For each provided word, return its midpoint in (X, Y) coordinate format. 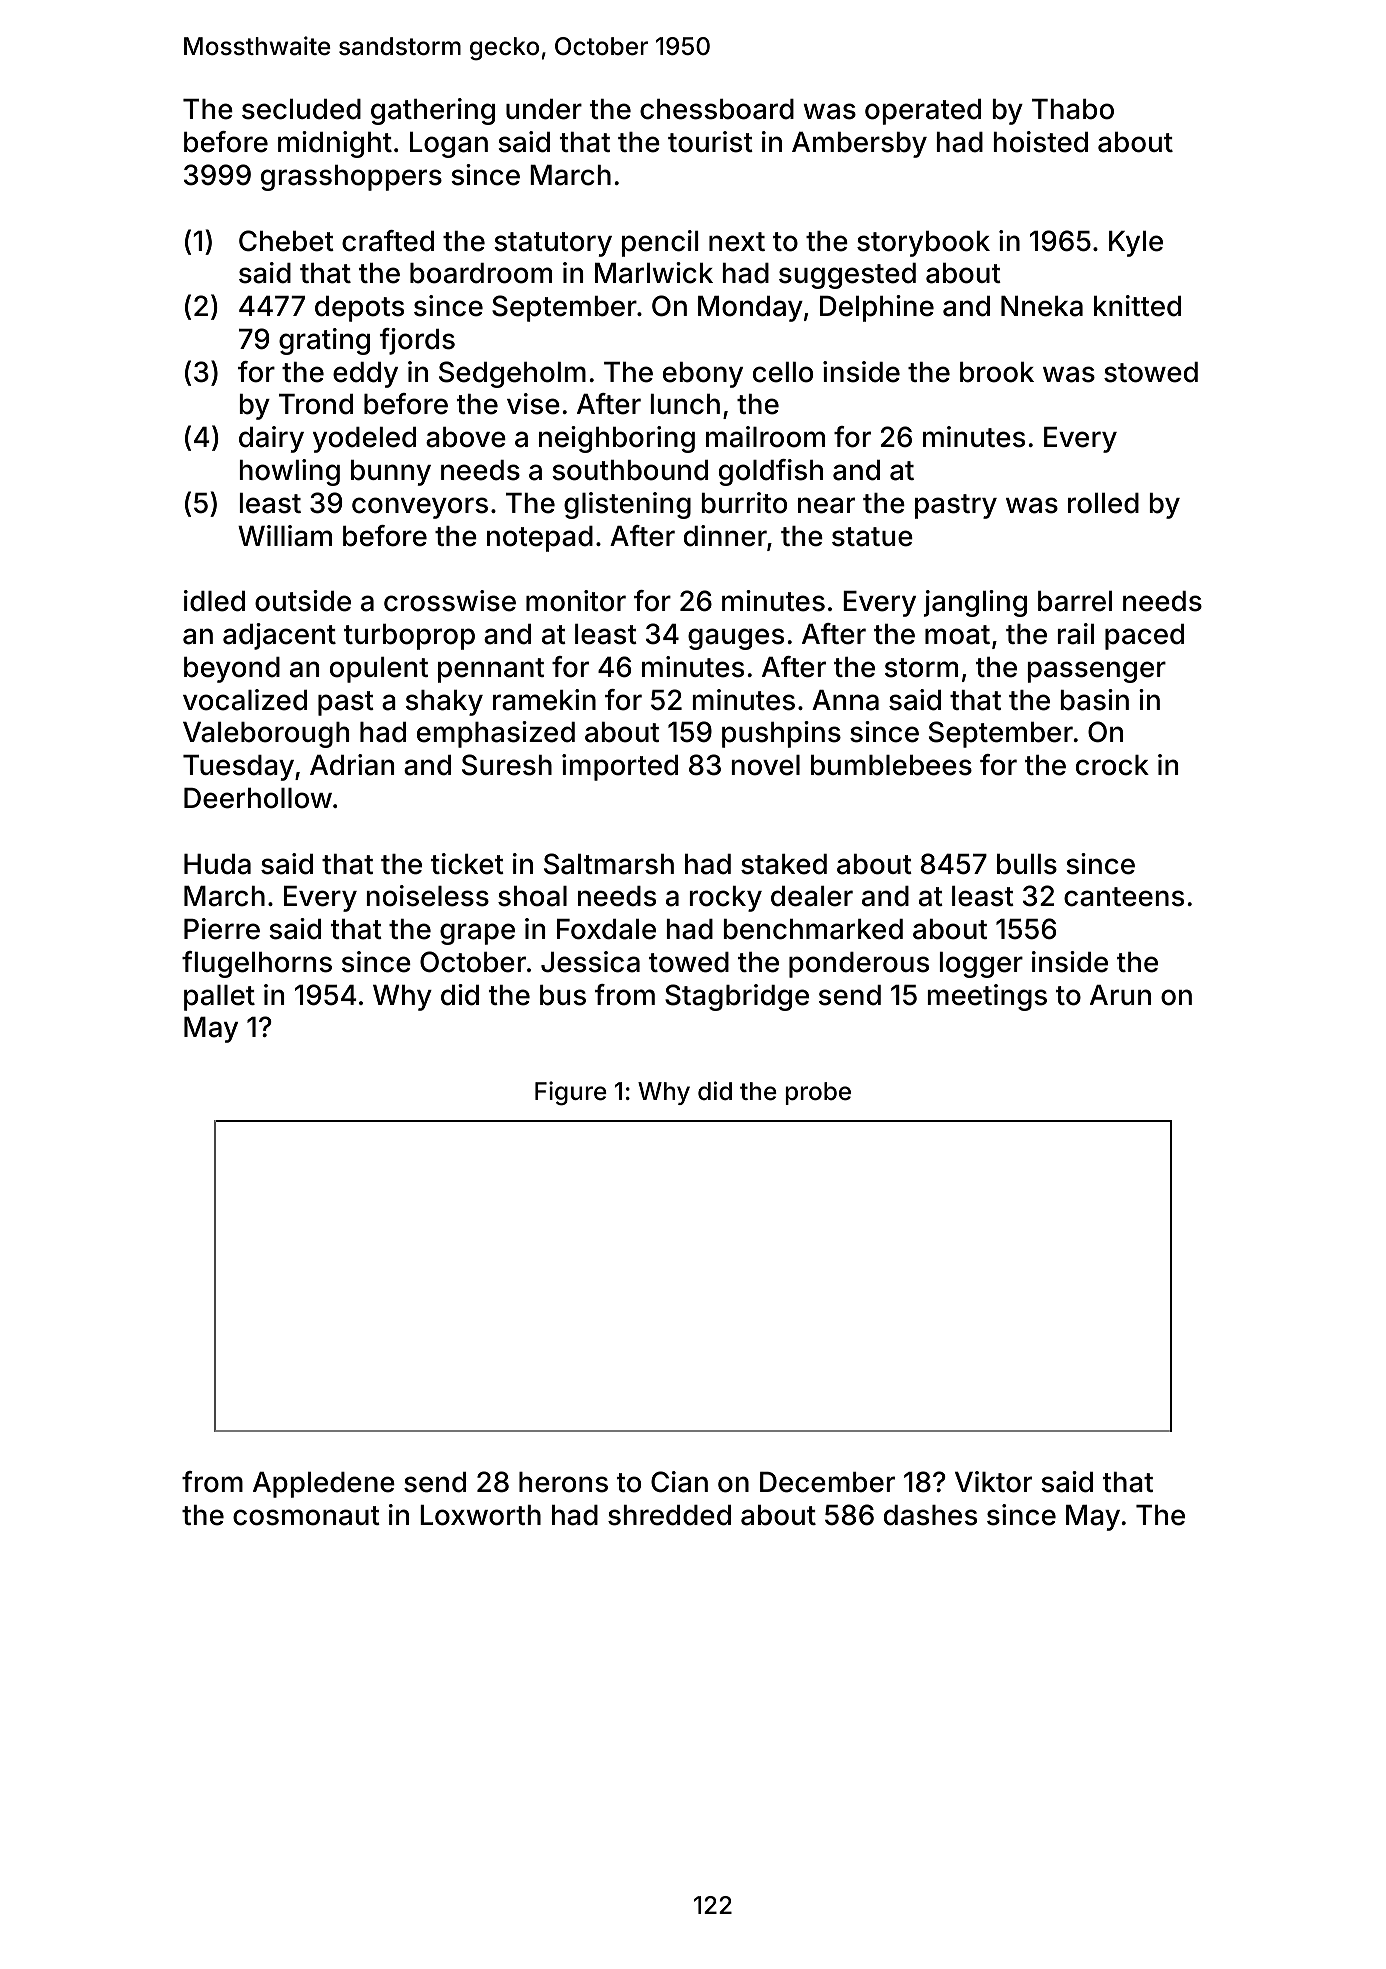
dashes (930, 1515)
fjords (417, 341)
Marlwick (654, 273)
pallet (219, 998)
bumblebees (891, 765)
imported (620, 767)
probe (818, 1093)
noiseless (428, 896)
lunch (685, 404)
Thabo (1073, 109)
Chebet (286, 241)
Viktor (993, 1482)
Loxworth (480, 1515)
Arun (1120, 995)
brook (997, 372)
